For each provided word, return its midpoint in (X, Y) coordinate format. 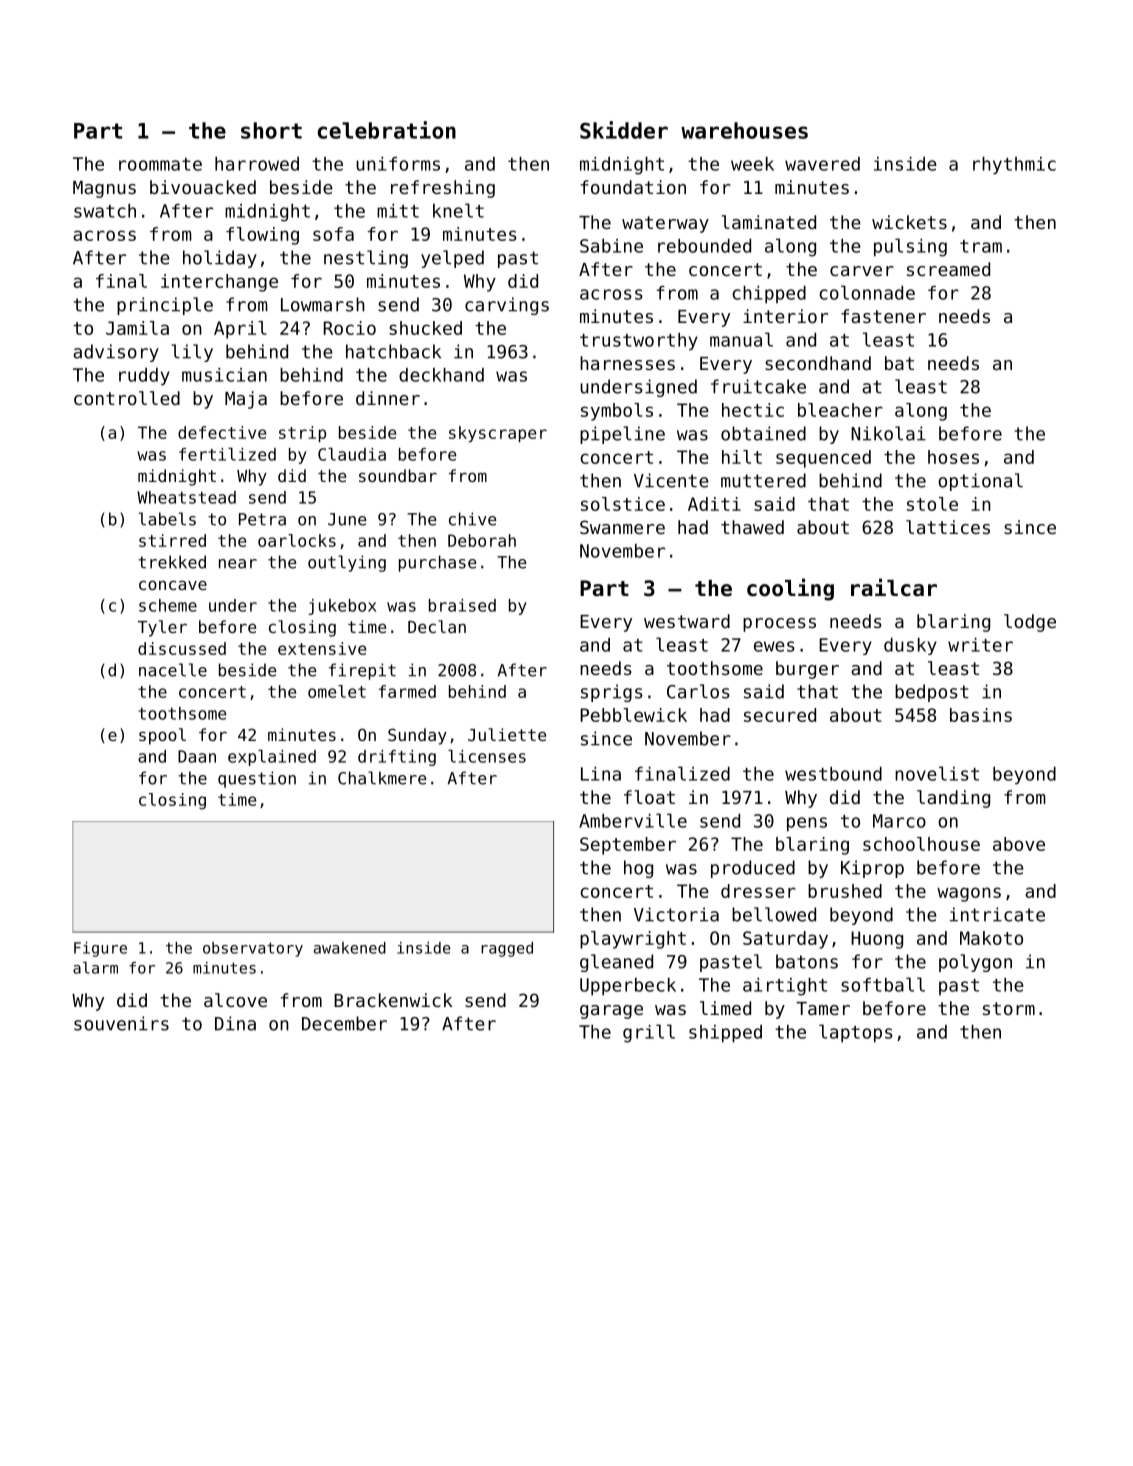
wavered (822, 164)
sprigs (612, 693)
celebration (387, 130)
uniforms (398, 164)
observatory (253, 949)
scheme (168, 605)
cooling (790, 589)
